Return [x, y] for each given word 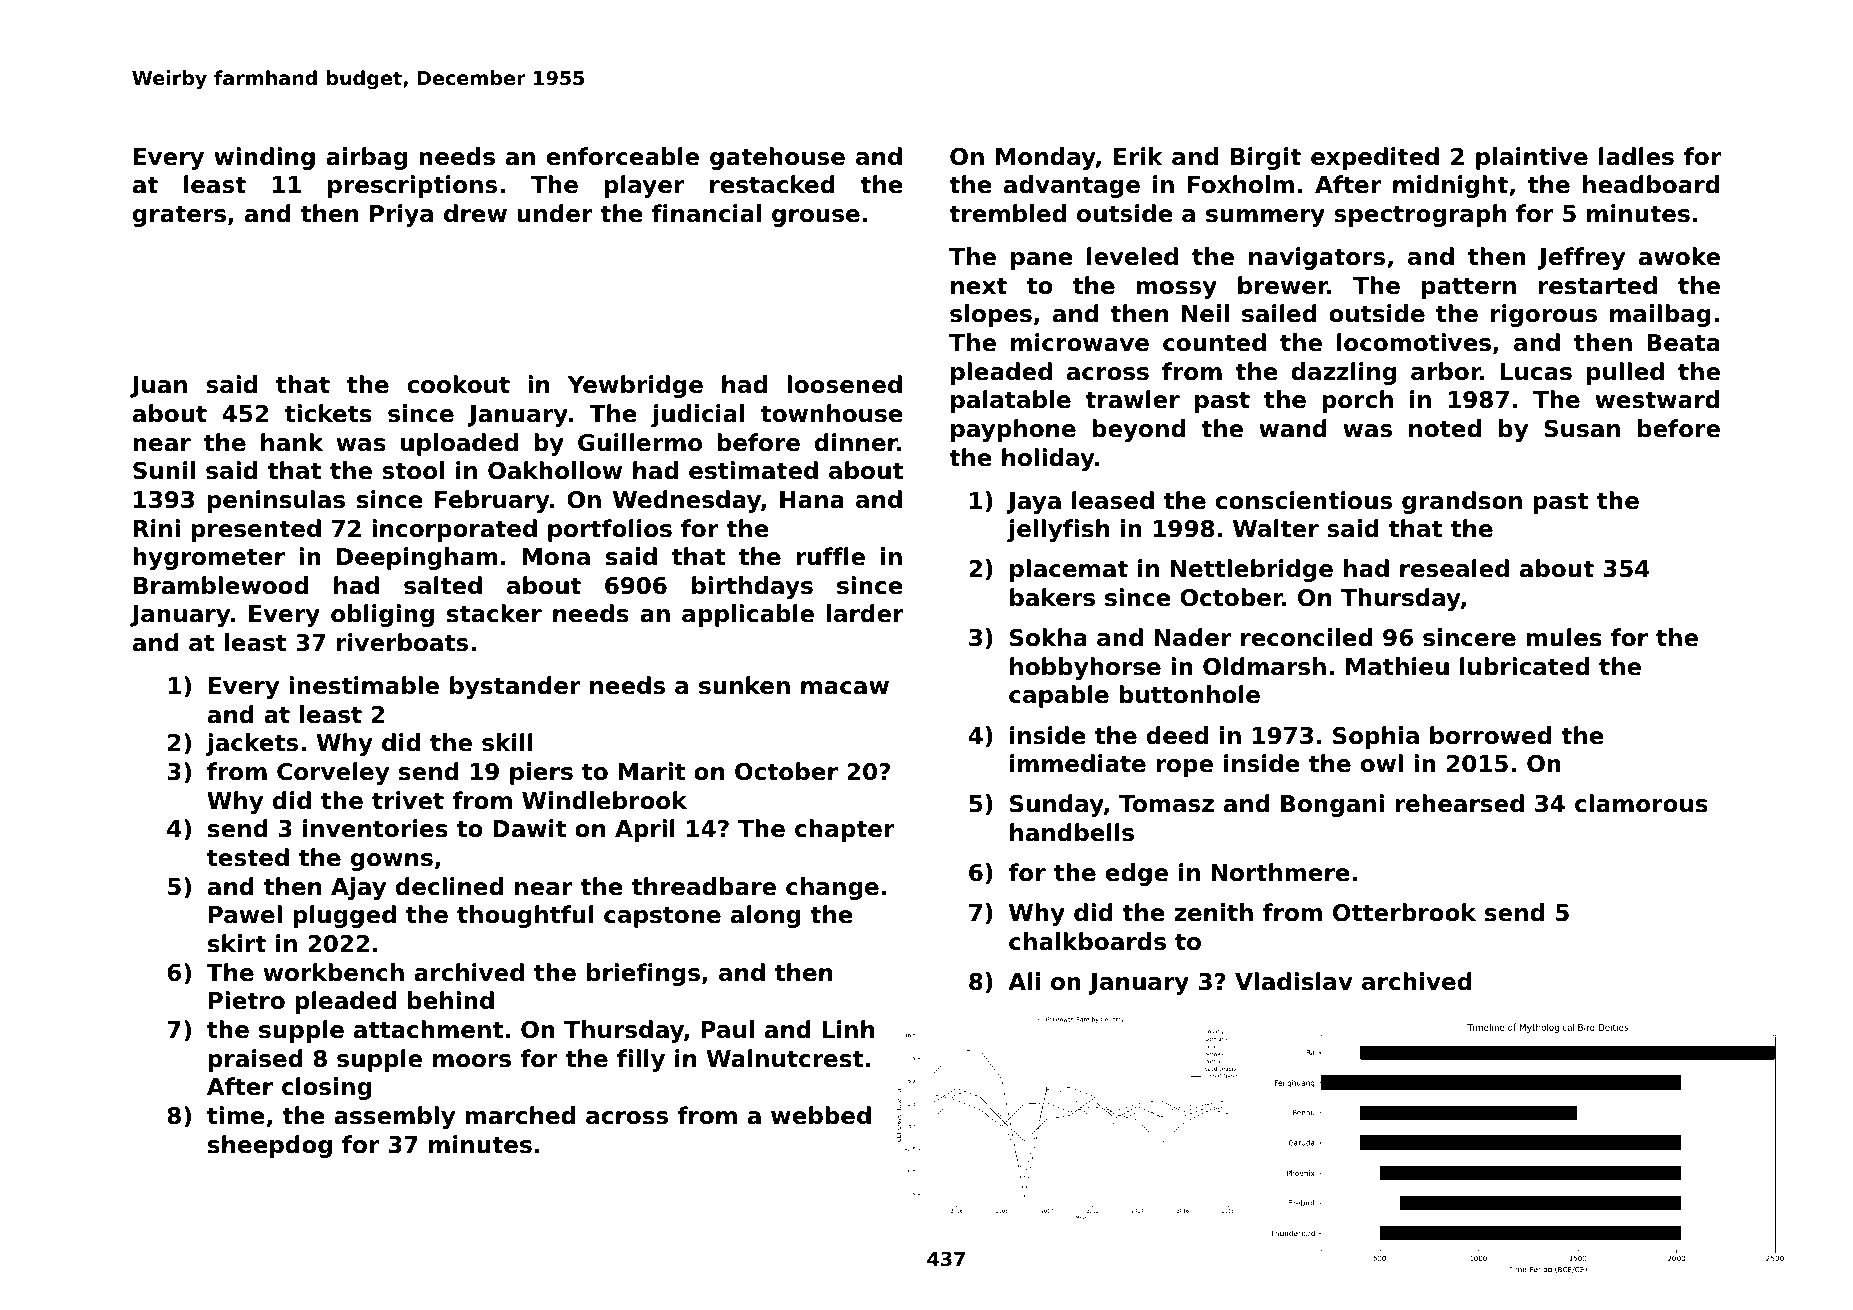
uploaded [459, 444]
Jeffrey [1581, 258]
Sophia [1376, 737]
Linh [848, 1029]
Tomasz [1166, 804]
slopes [991, 315]
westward [1657, 399]
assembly [394, 1117]
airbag [366, 158]
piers [541, 773]
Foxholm [1241, 184]
